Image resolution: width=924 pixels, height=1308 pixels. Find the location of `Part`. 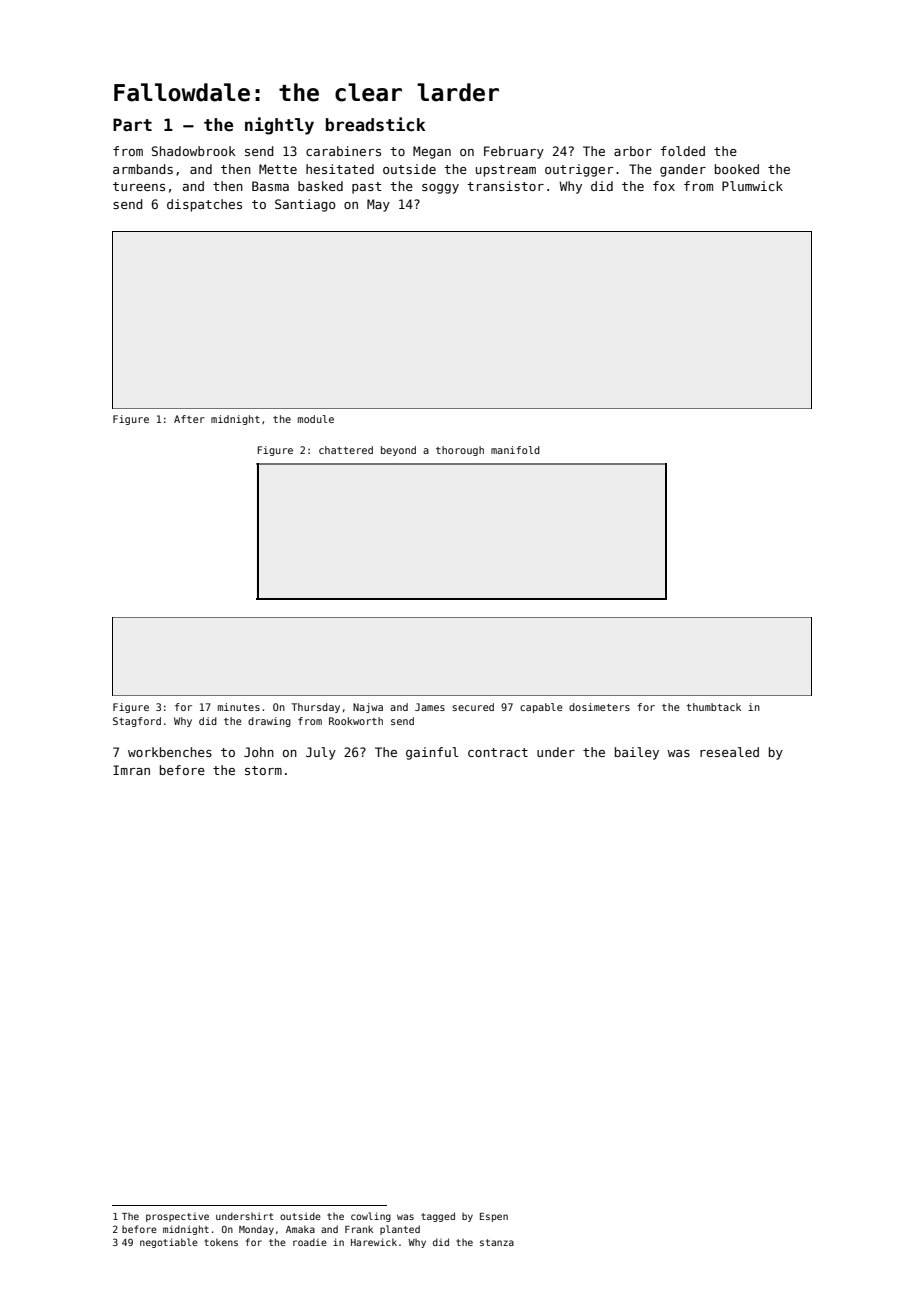

Part is located at coordinates (132, 125).
